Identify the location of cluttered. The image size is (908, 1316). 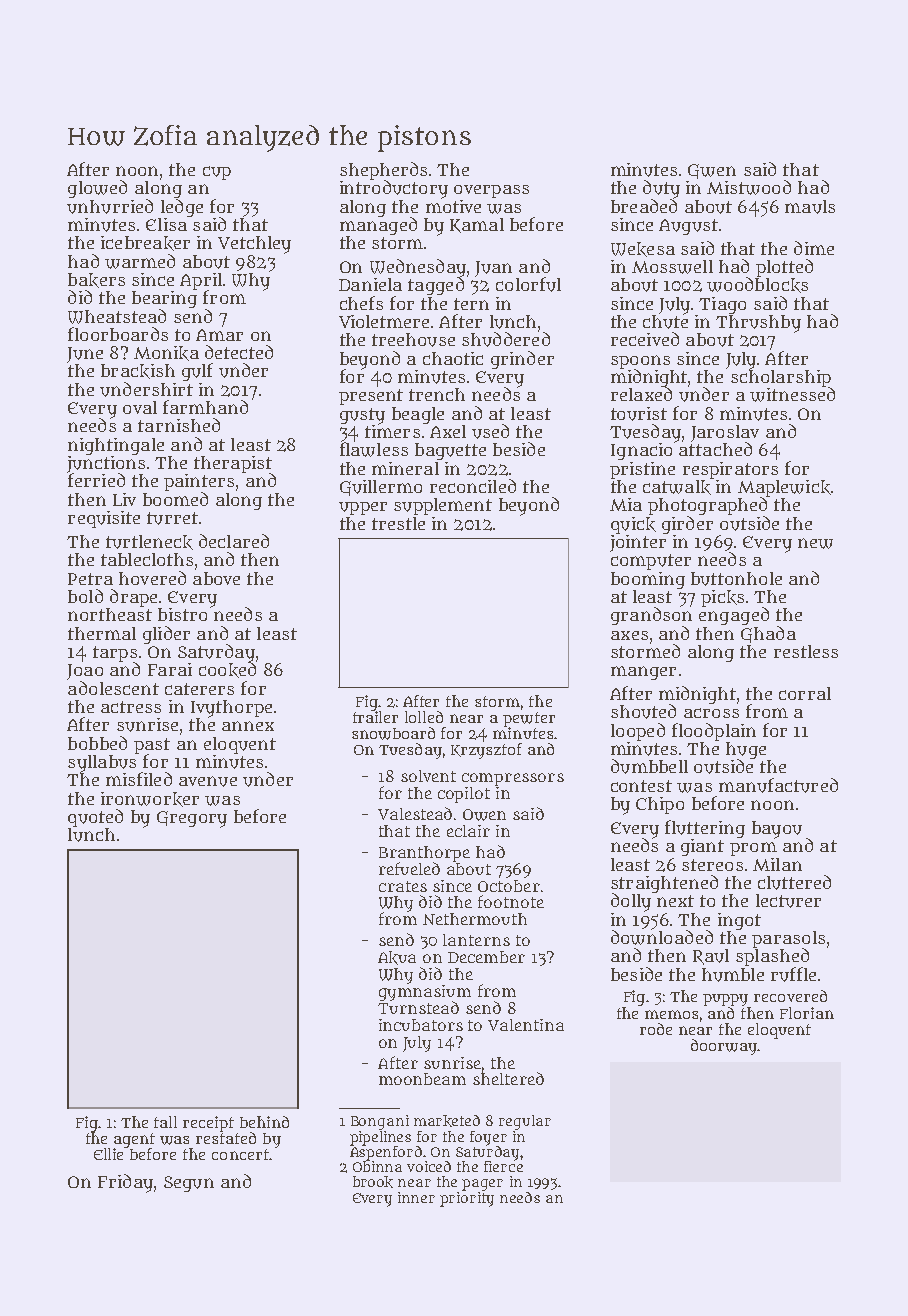
(794, 882).
